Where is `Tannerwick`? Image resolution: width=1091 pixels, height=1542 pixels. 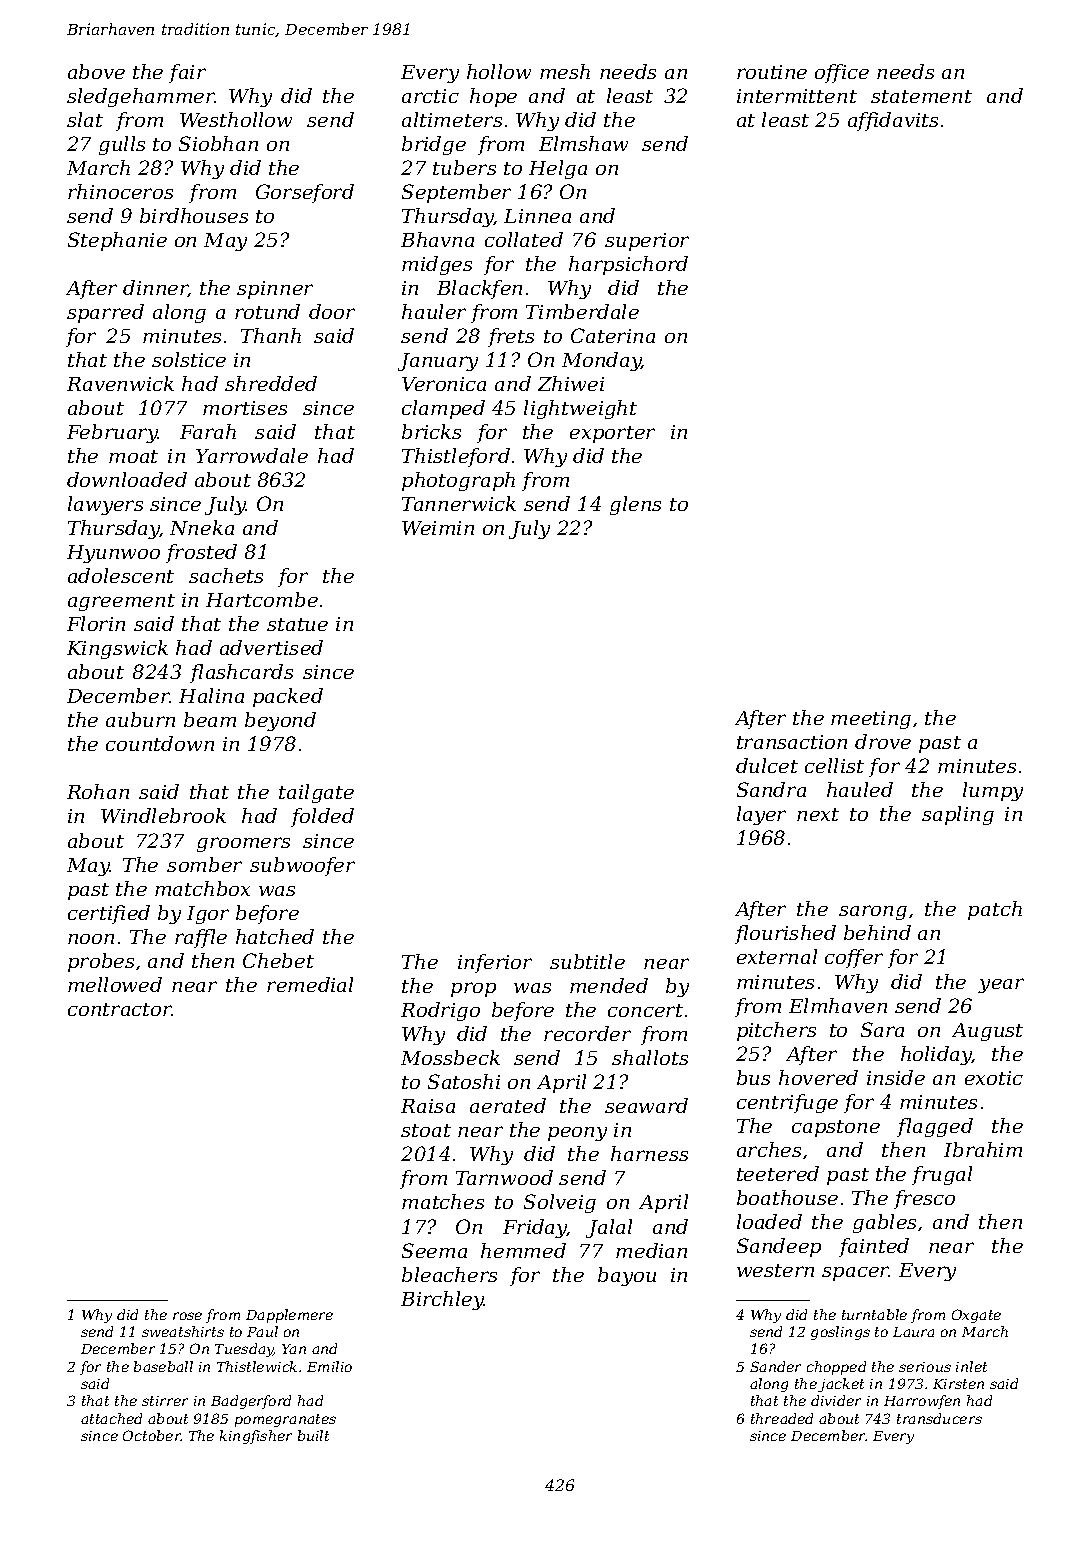 Tannerwick is located at coordinates (459, 503).
